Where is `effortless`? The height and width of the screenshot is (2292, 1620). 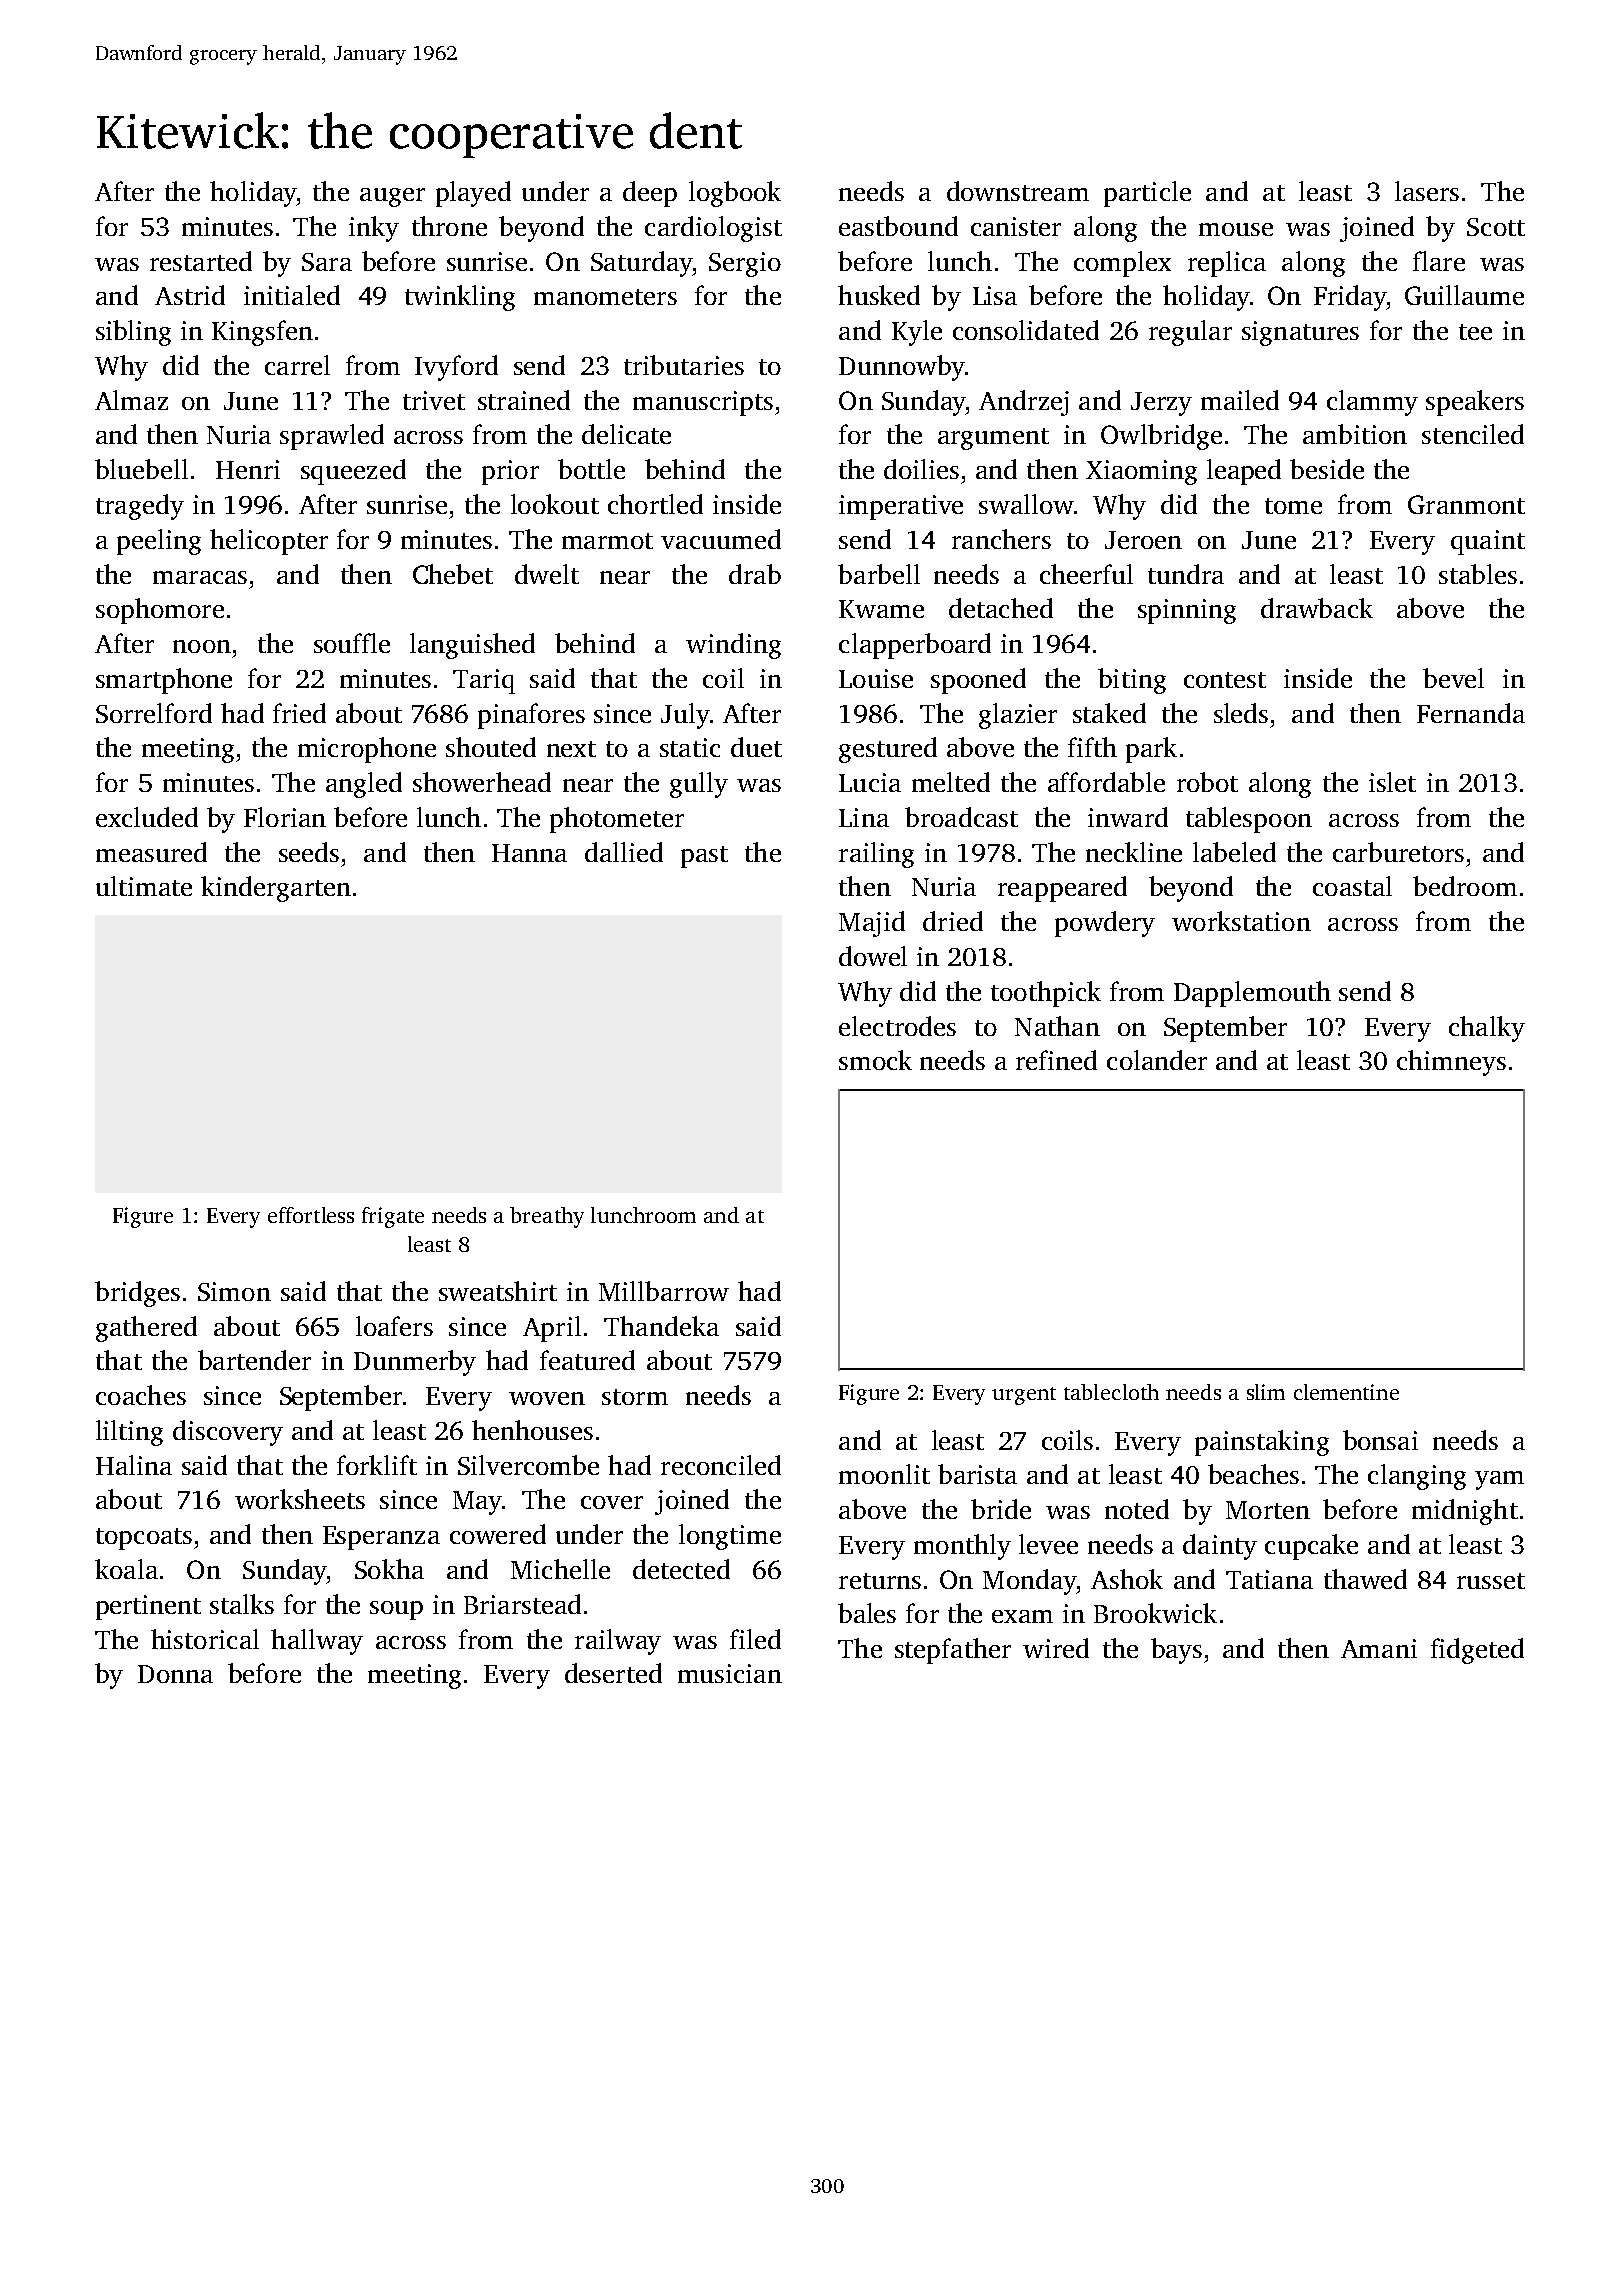
effortless is located at coordinates (311, 1215).
